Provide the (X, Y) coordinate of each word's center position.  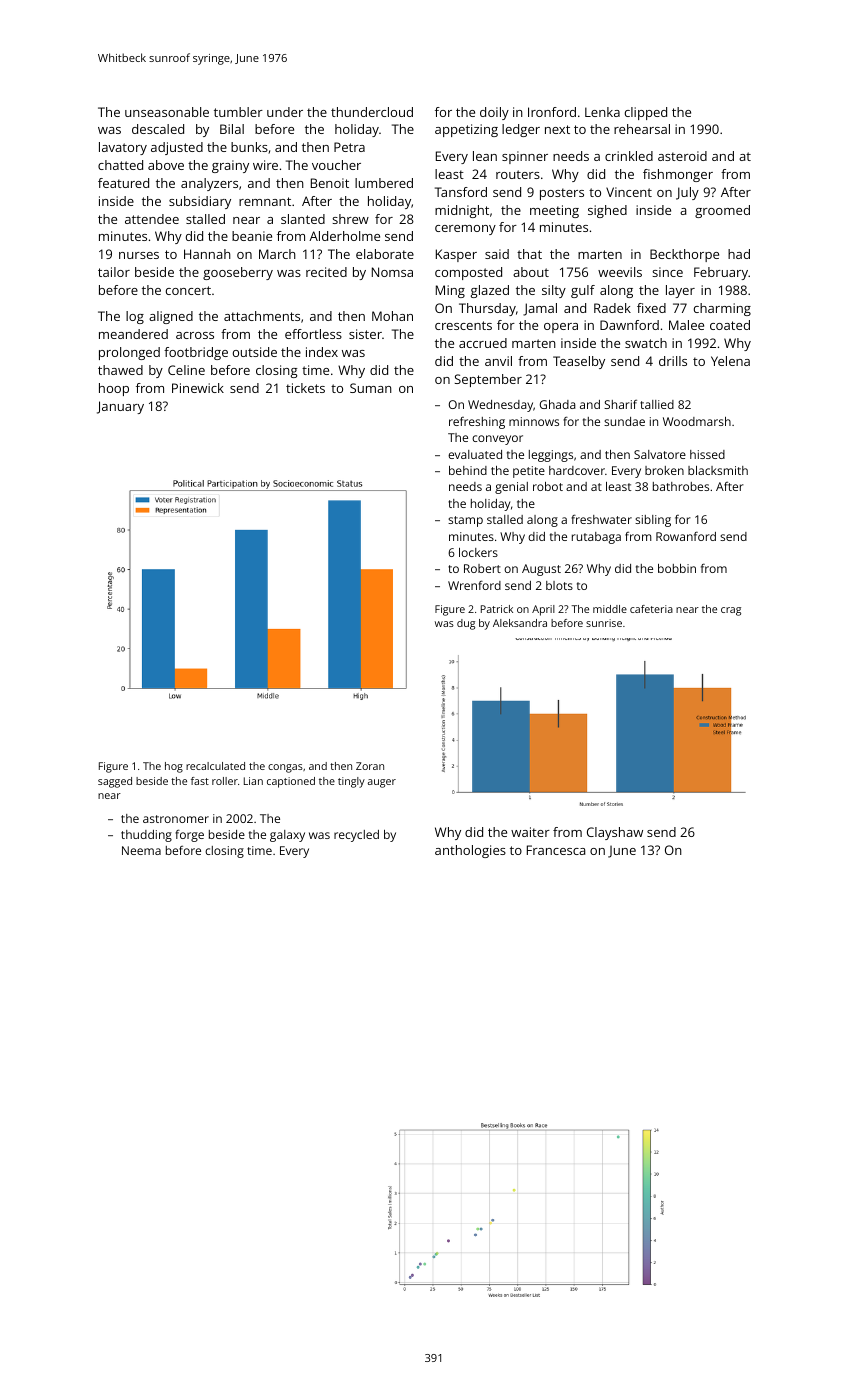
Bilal (232, 129)
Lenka (602, 112)
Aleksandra (520, 623)
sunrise (604, 623)
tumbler (238, 112)
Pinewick (198, 388)
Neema (141, 850)
